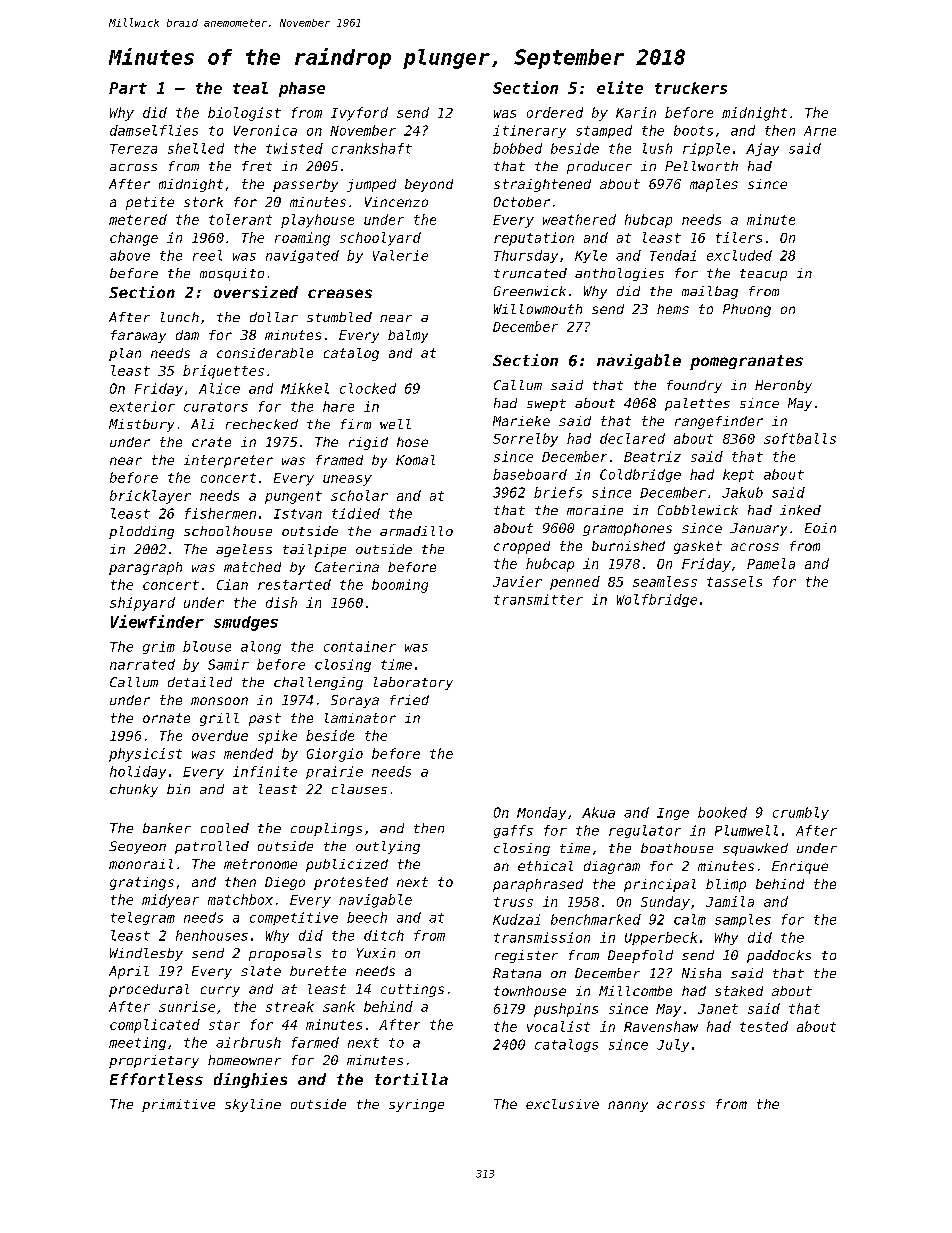 The height and width of the image is (1233, 952). Describe the element at coordinates (180, 317) in the image. I see `lunch` at that location.
